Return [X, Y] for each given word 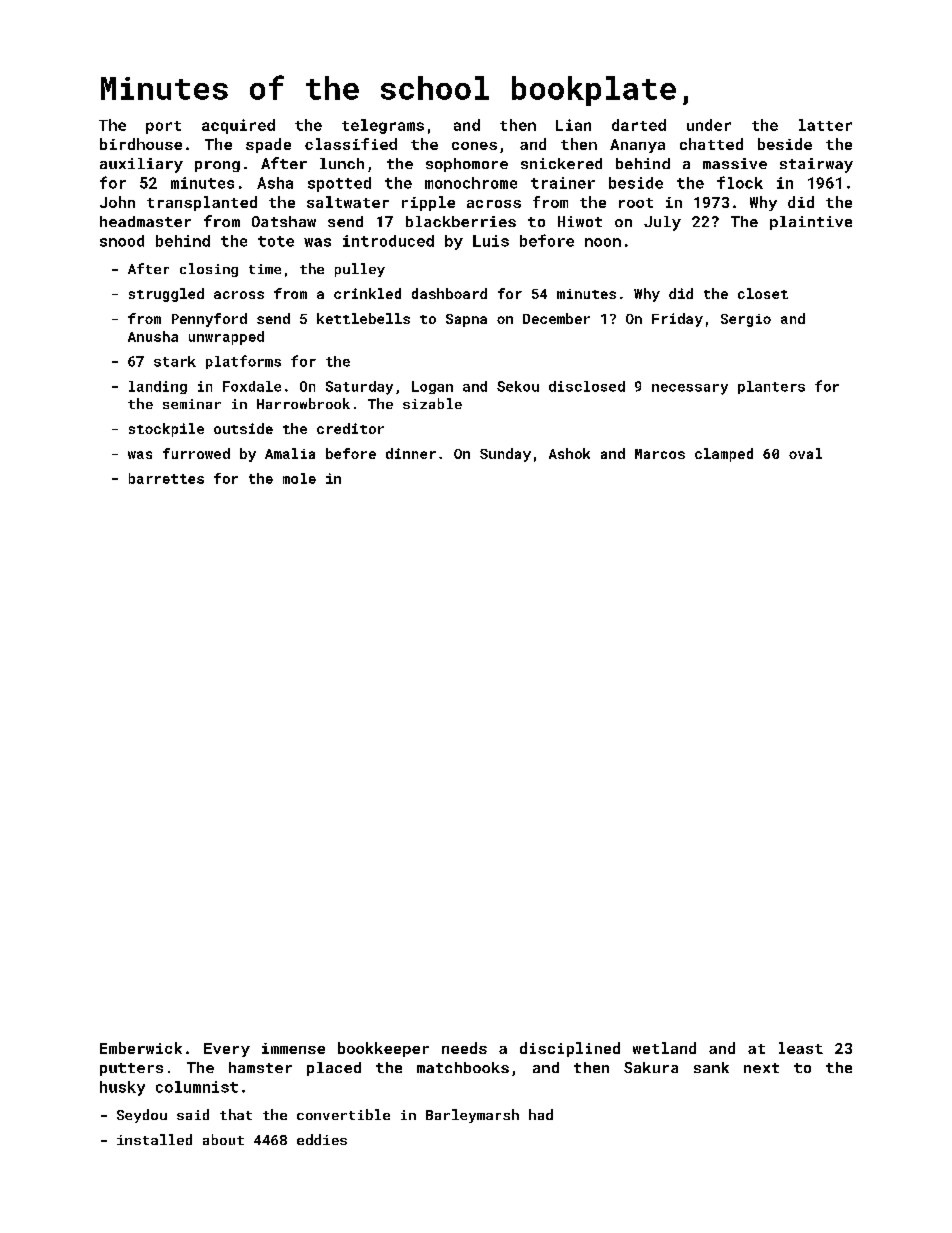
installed [154, 1139]
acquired [238, 126]
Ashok [569, 453]
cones [474, 146]
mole [299, 478]
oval [805, 453]
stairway [816, 165]
